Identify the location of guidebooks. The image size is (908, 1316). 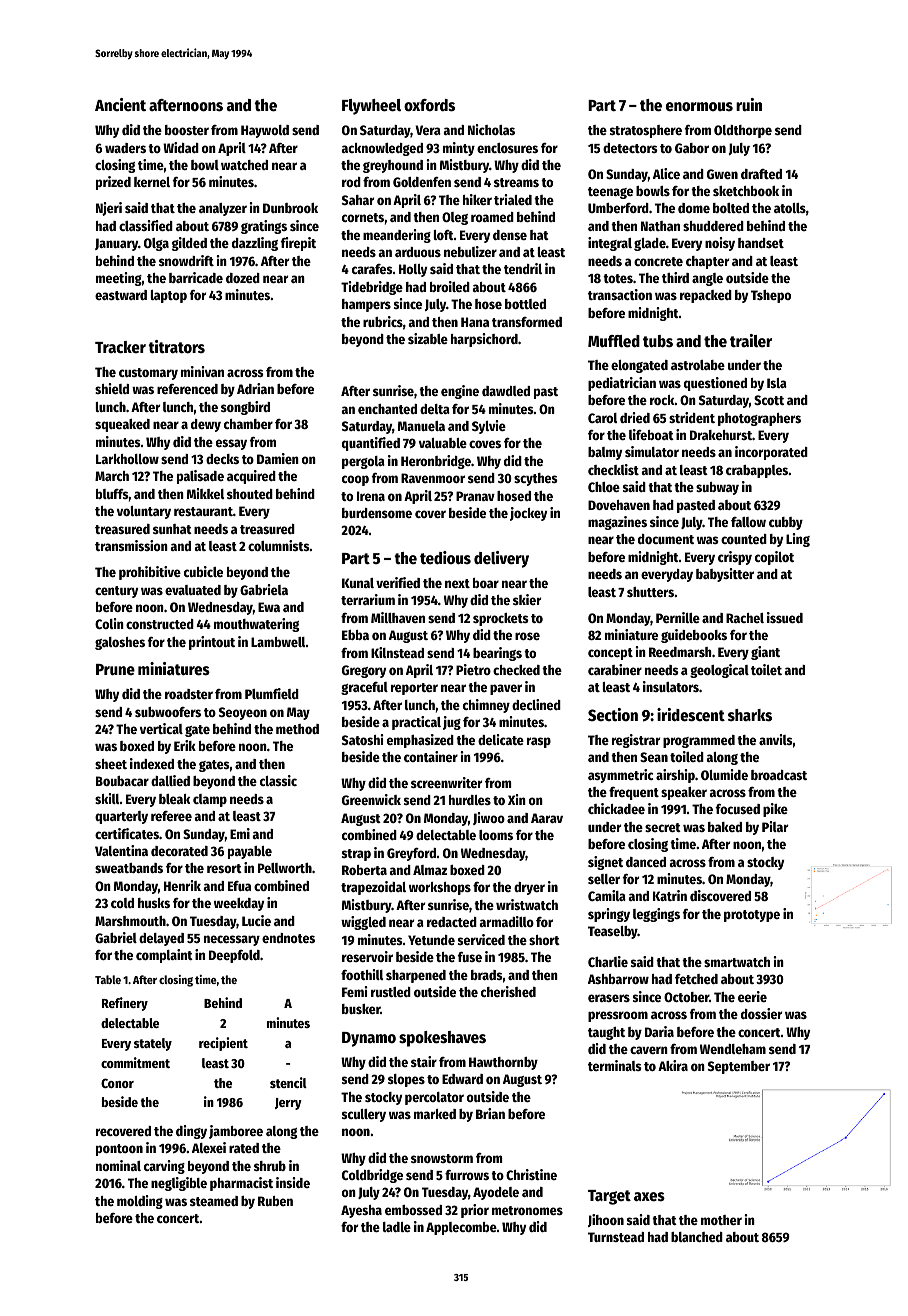
(694, 636).
